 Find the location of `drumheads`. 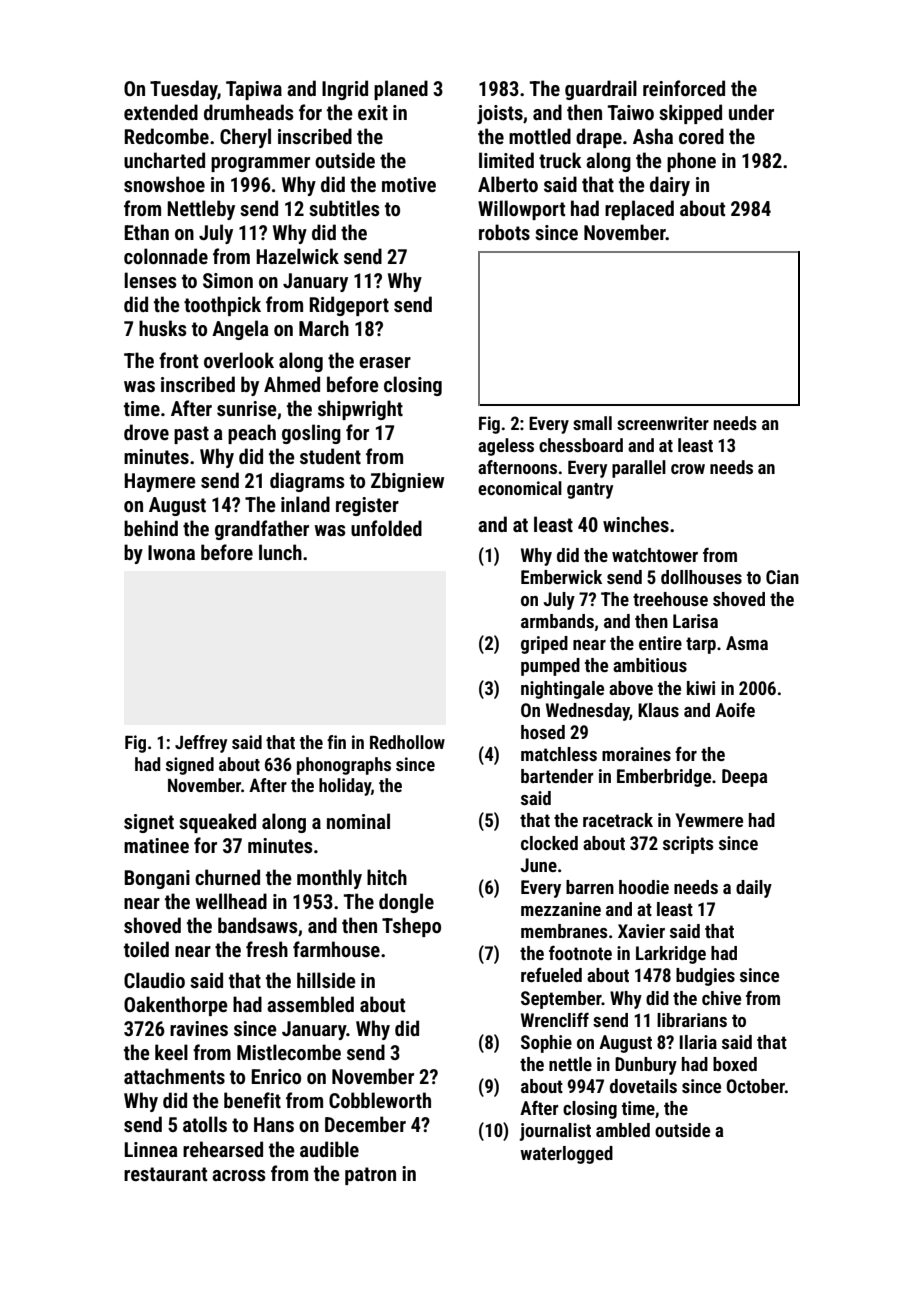

drumheads is located at coordinates (248, 112).
